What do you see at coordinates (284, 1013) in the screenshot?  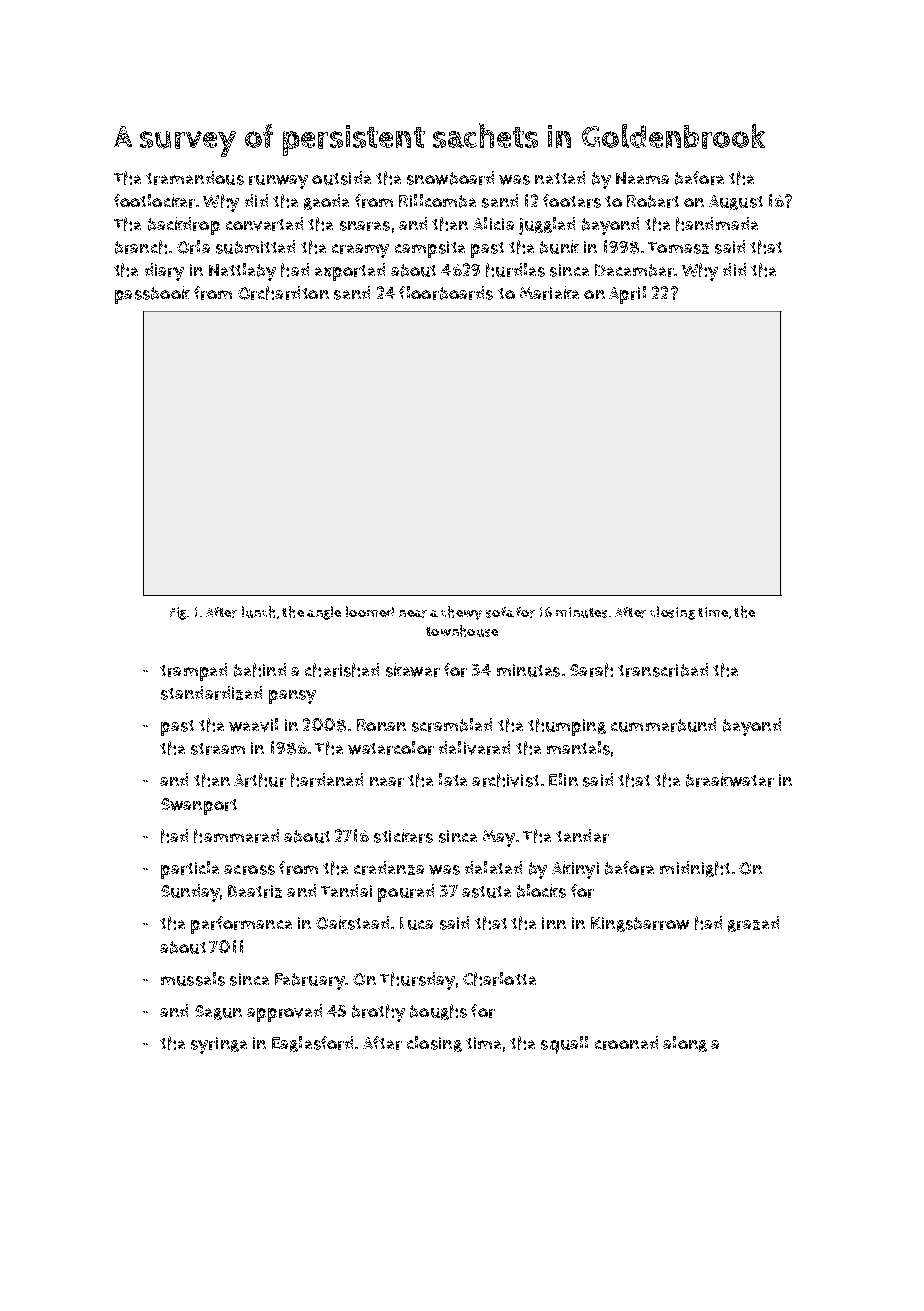 I see `approved` at bounding box center [284, 1013].
